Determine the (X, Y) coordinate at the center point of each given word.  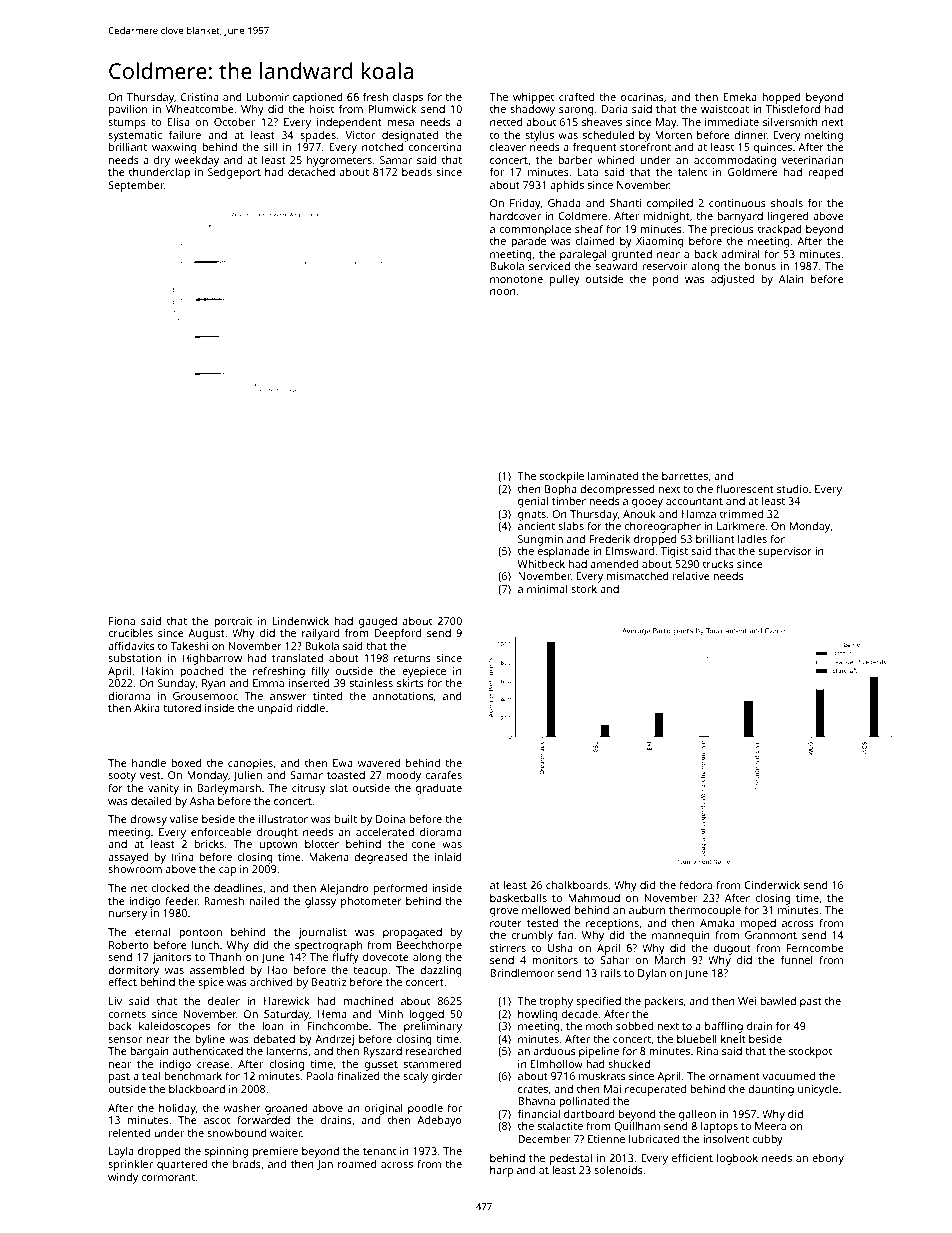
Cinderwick (772, 885)
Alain (791, 279)
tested (542, 923)
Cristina (199, 97)
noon (503, 292)
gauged (378, 622)
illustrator (283, 818)
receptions (612, 925)
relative (691, 576)
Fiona (122, 621)
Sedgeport (234, 173)
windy (123, 1178)
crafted (576, 96)
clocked (170, 888)
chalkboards (577, 884)
